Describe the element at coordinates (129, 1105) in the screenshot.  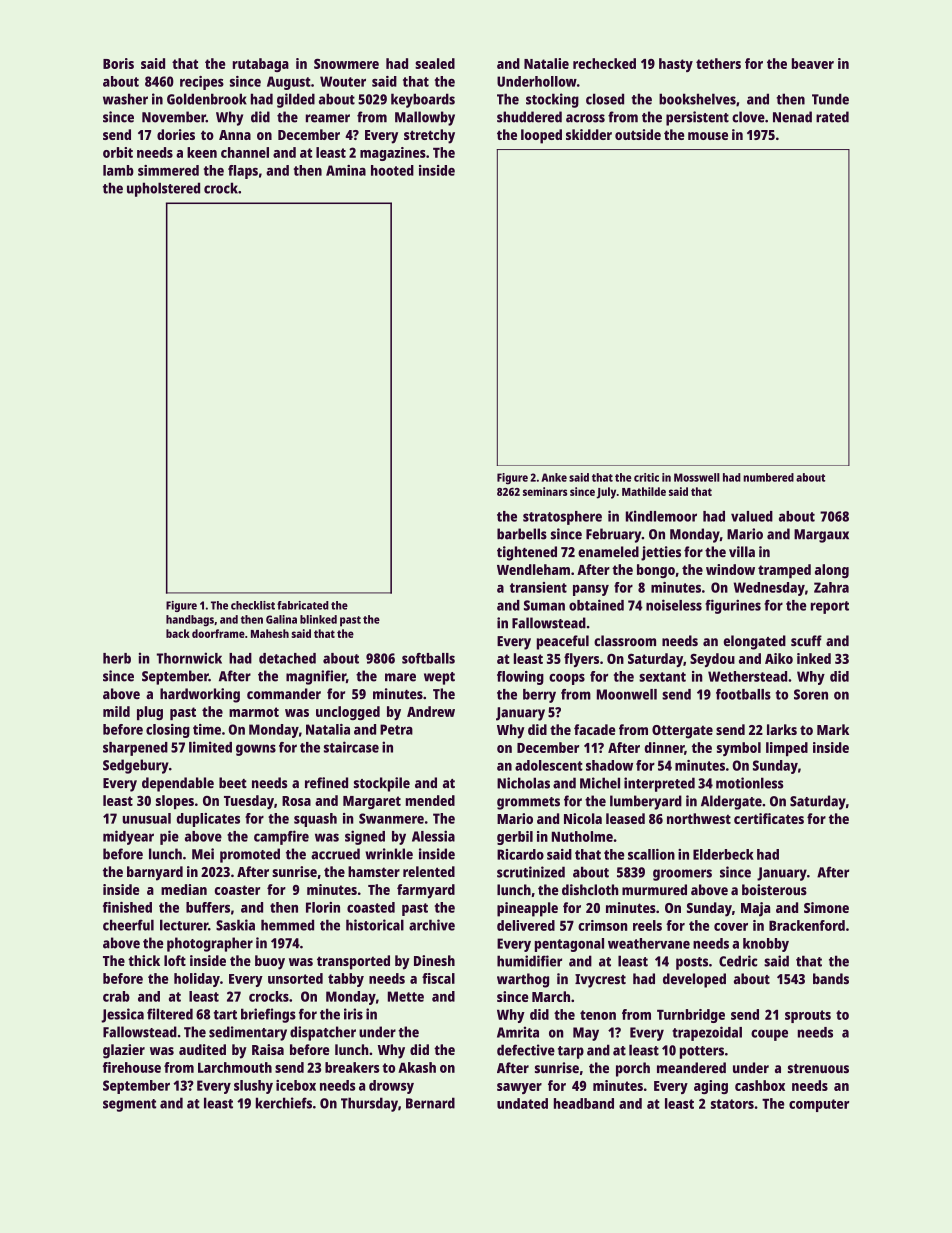
I see `segment` at that location.
